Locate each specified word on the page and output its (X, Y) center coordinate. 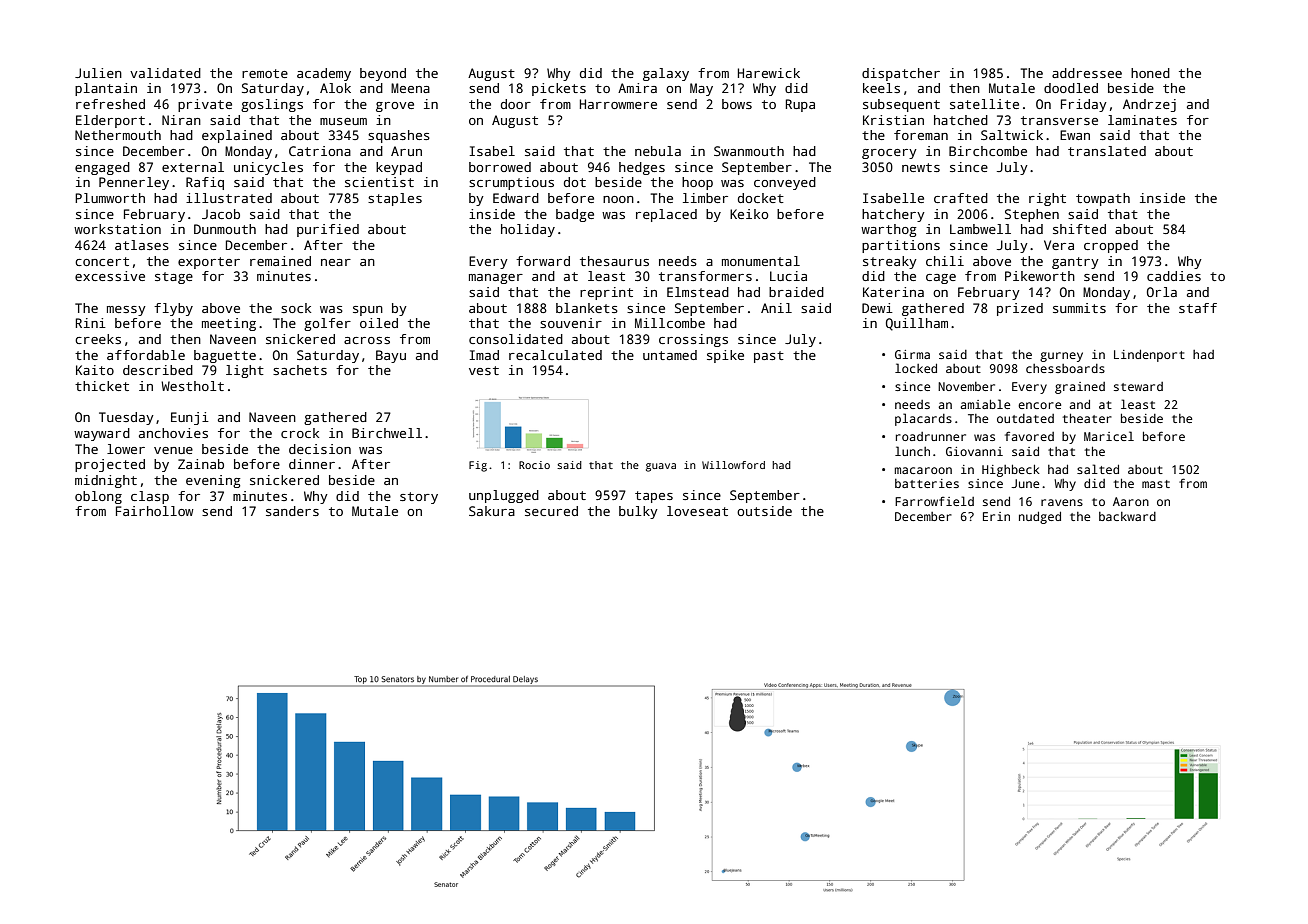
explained (237, 136)
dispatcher (901, 74)
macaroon (923, 470)
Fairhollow (155, 511)
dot (575, 182)
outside (764, 511)
